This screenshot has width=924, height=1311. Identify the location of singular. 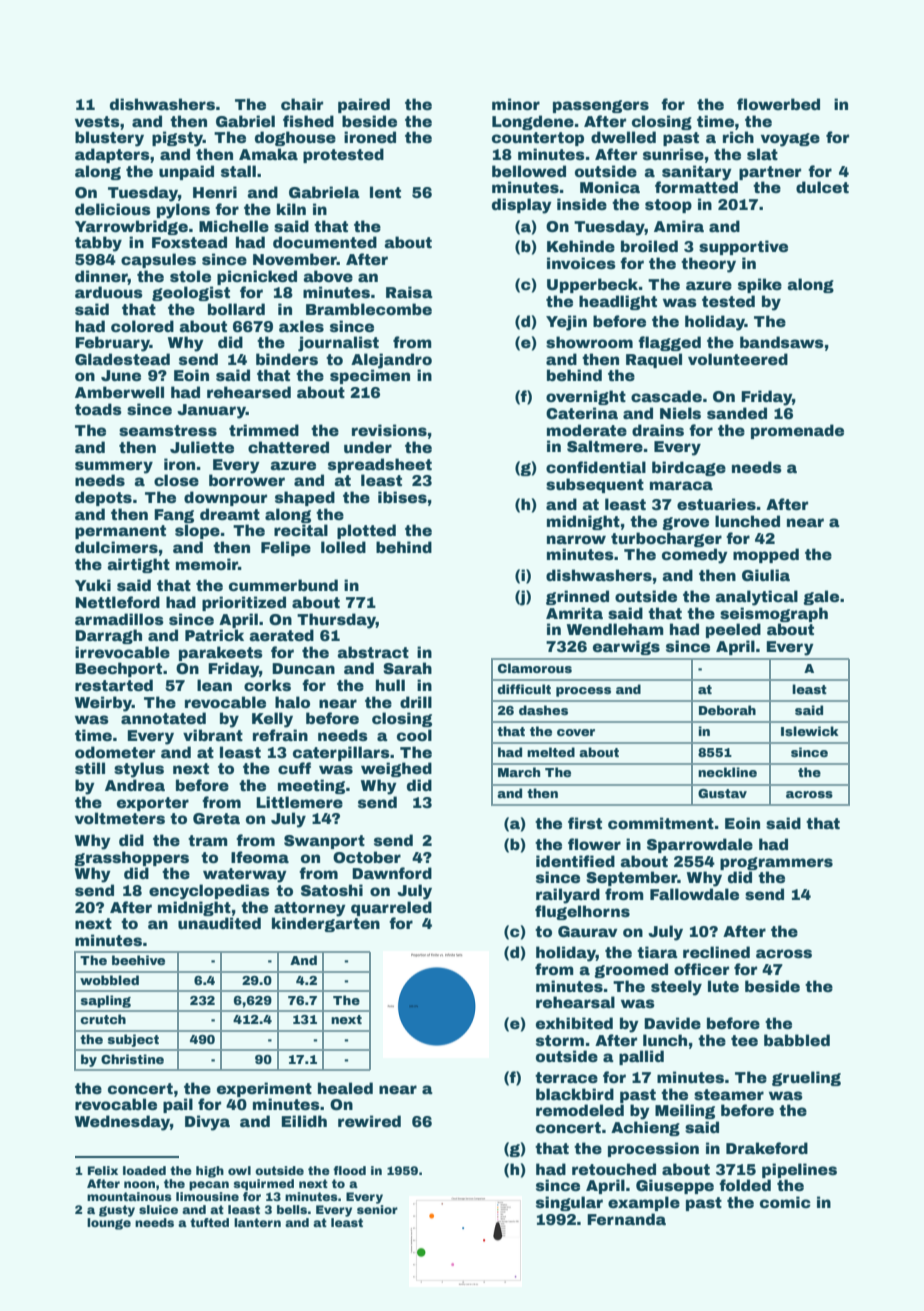
(569, 1203).
